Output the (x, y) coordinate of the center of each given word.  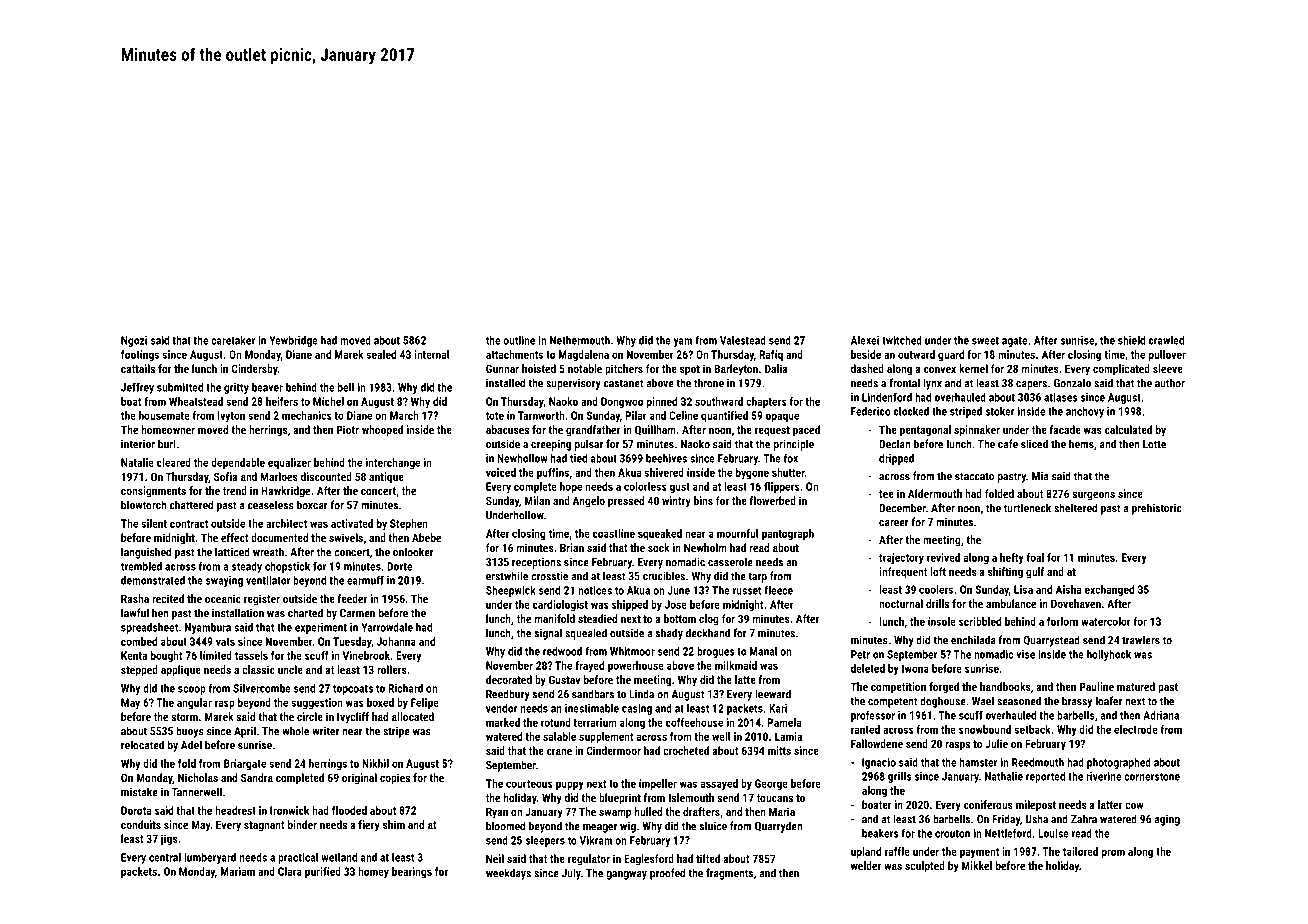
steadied (597, 618)
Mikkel (977, 865)
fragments (729, 874)
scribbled (980, 621)
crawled (1166, 340)
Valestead (743, 340)
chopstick (287, 567)
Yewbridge (293, 341)
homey (373, 872)
